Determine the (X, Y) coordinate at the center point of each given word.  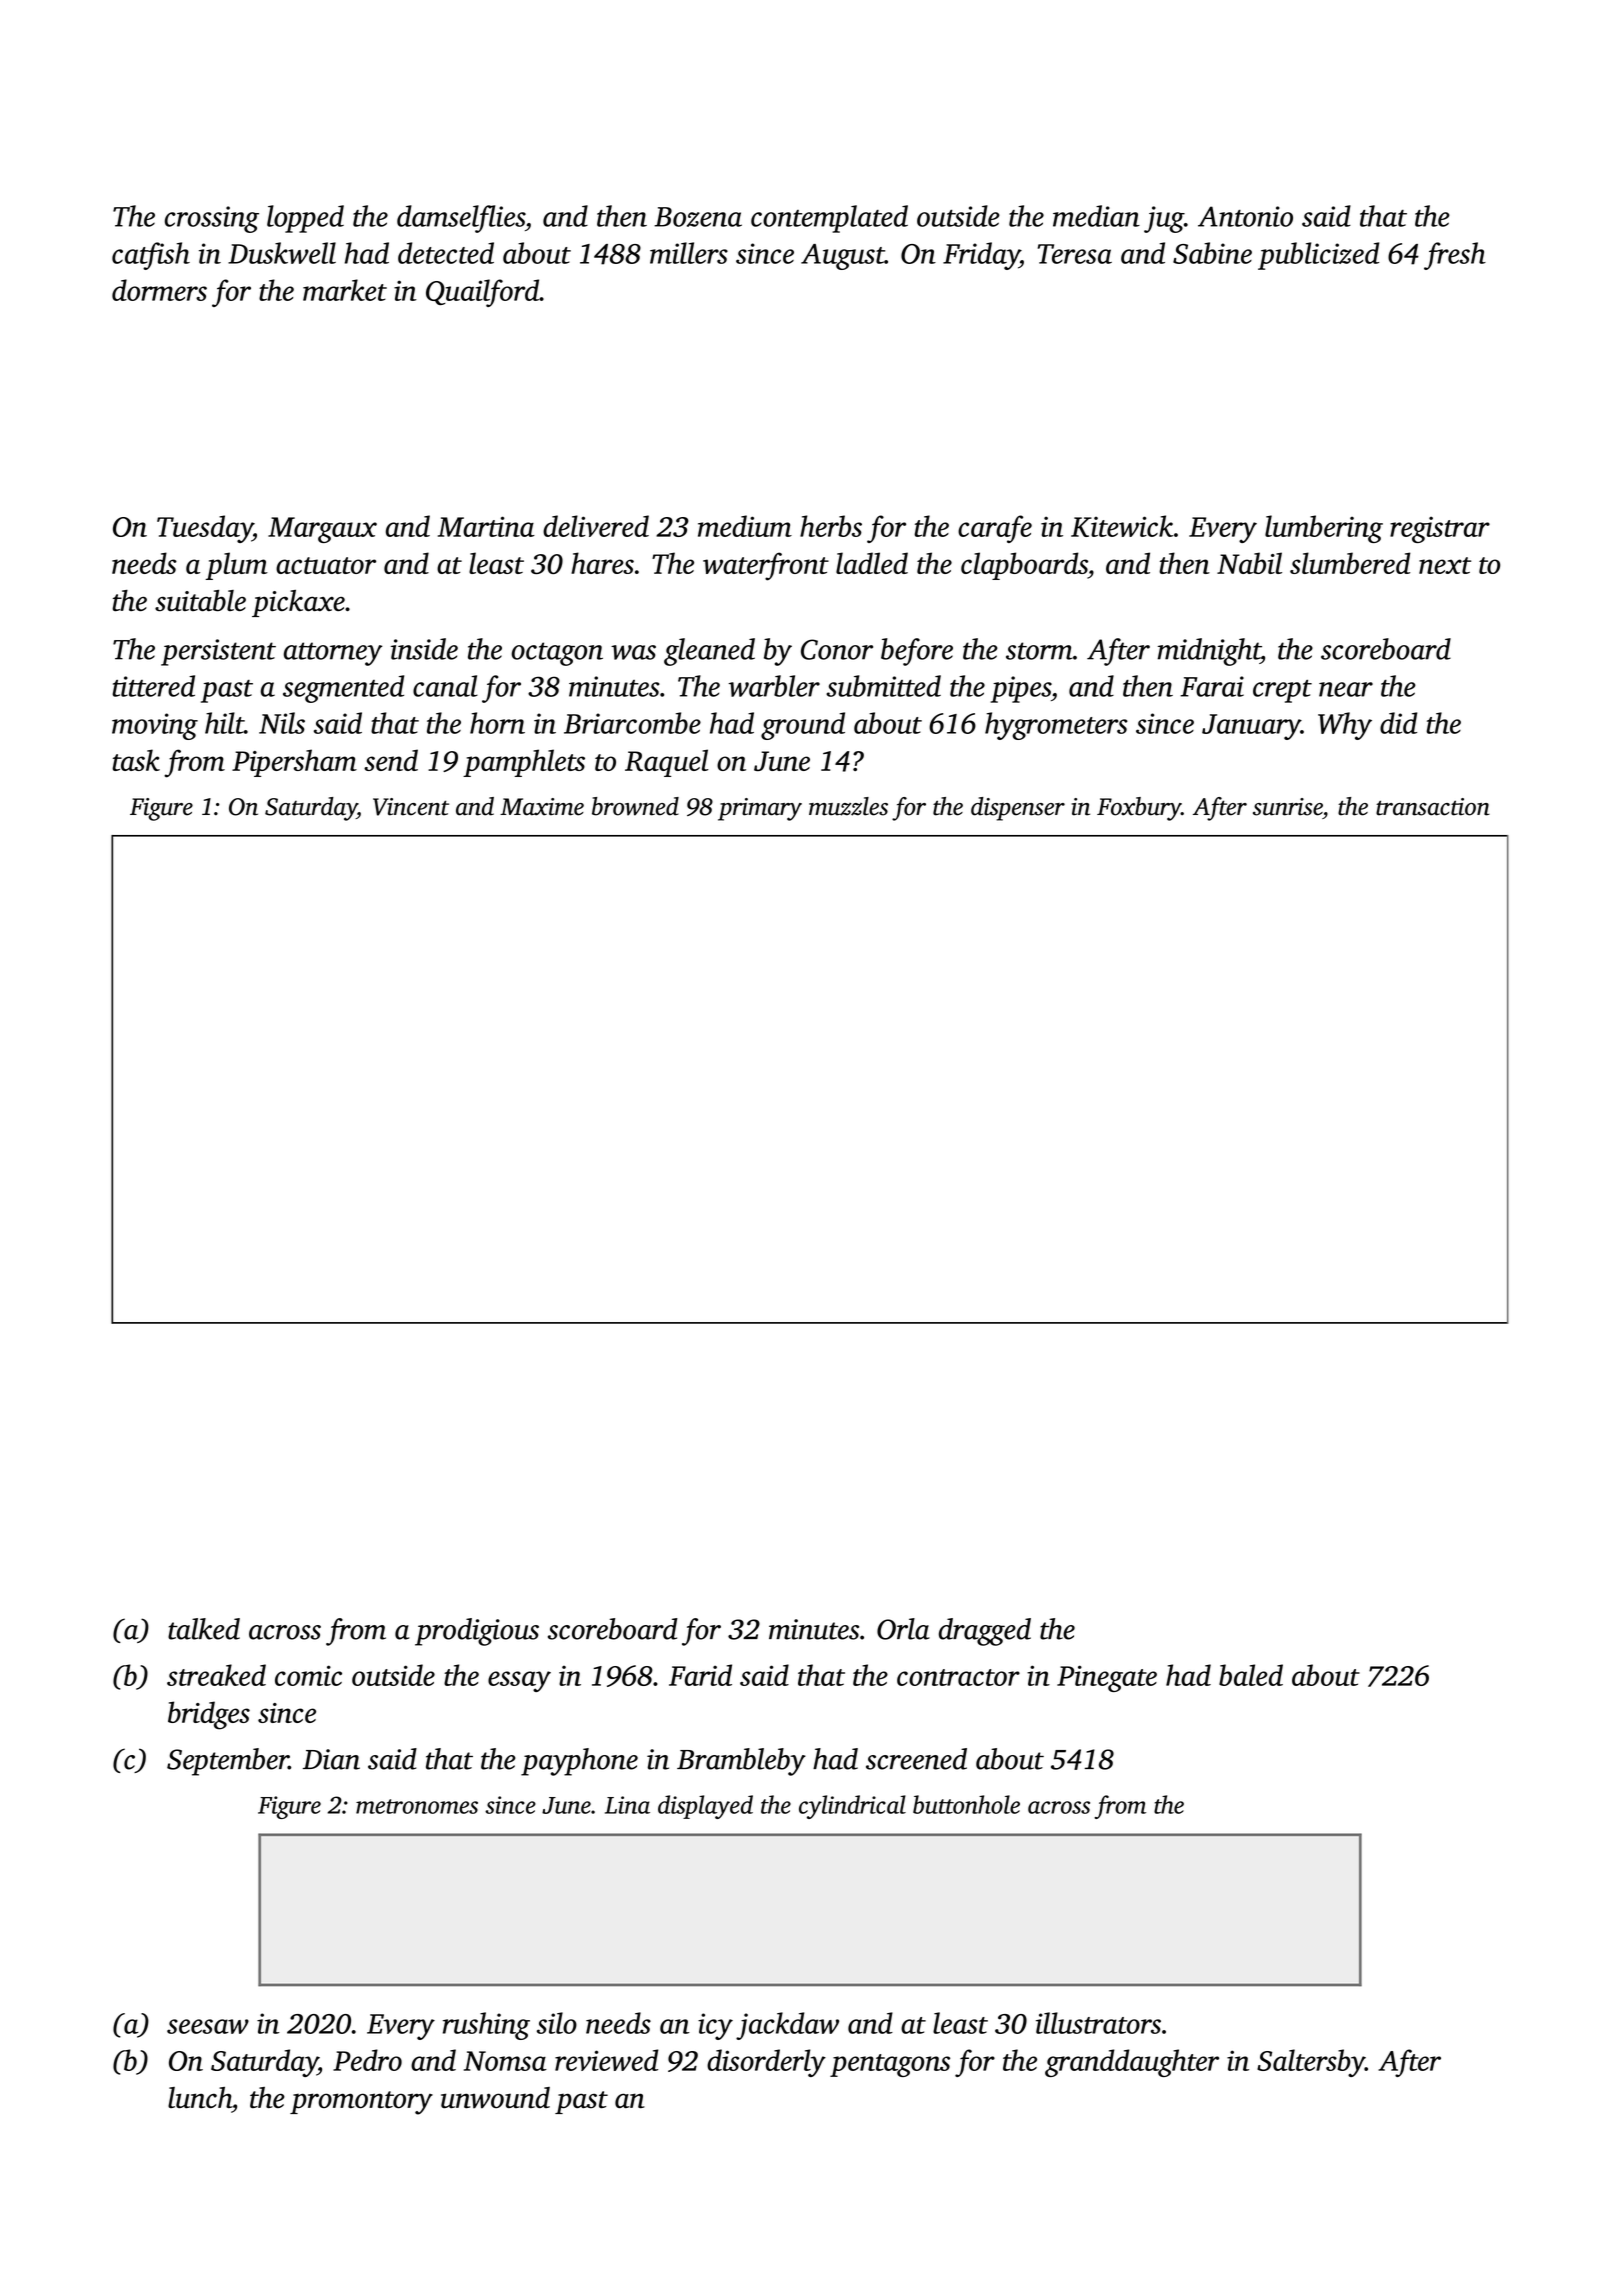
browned (635, 806)
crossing (212, 219)
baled (1251, 1675)
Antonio (1245, 216)
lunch (200, 2098)
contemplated (829, 219)
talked (204, 1629)
